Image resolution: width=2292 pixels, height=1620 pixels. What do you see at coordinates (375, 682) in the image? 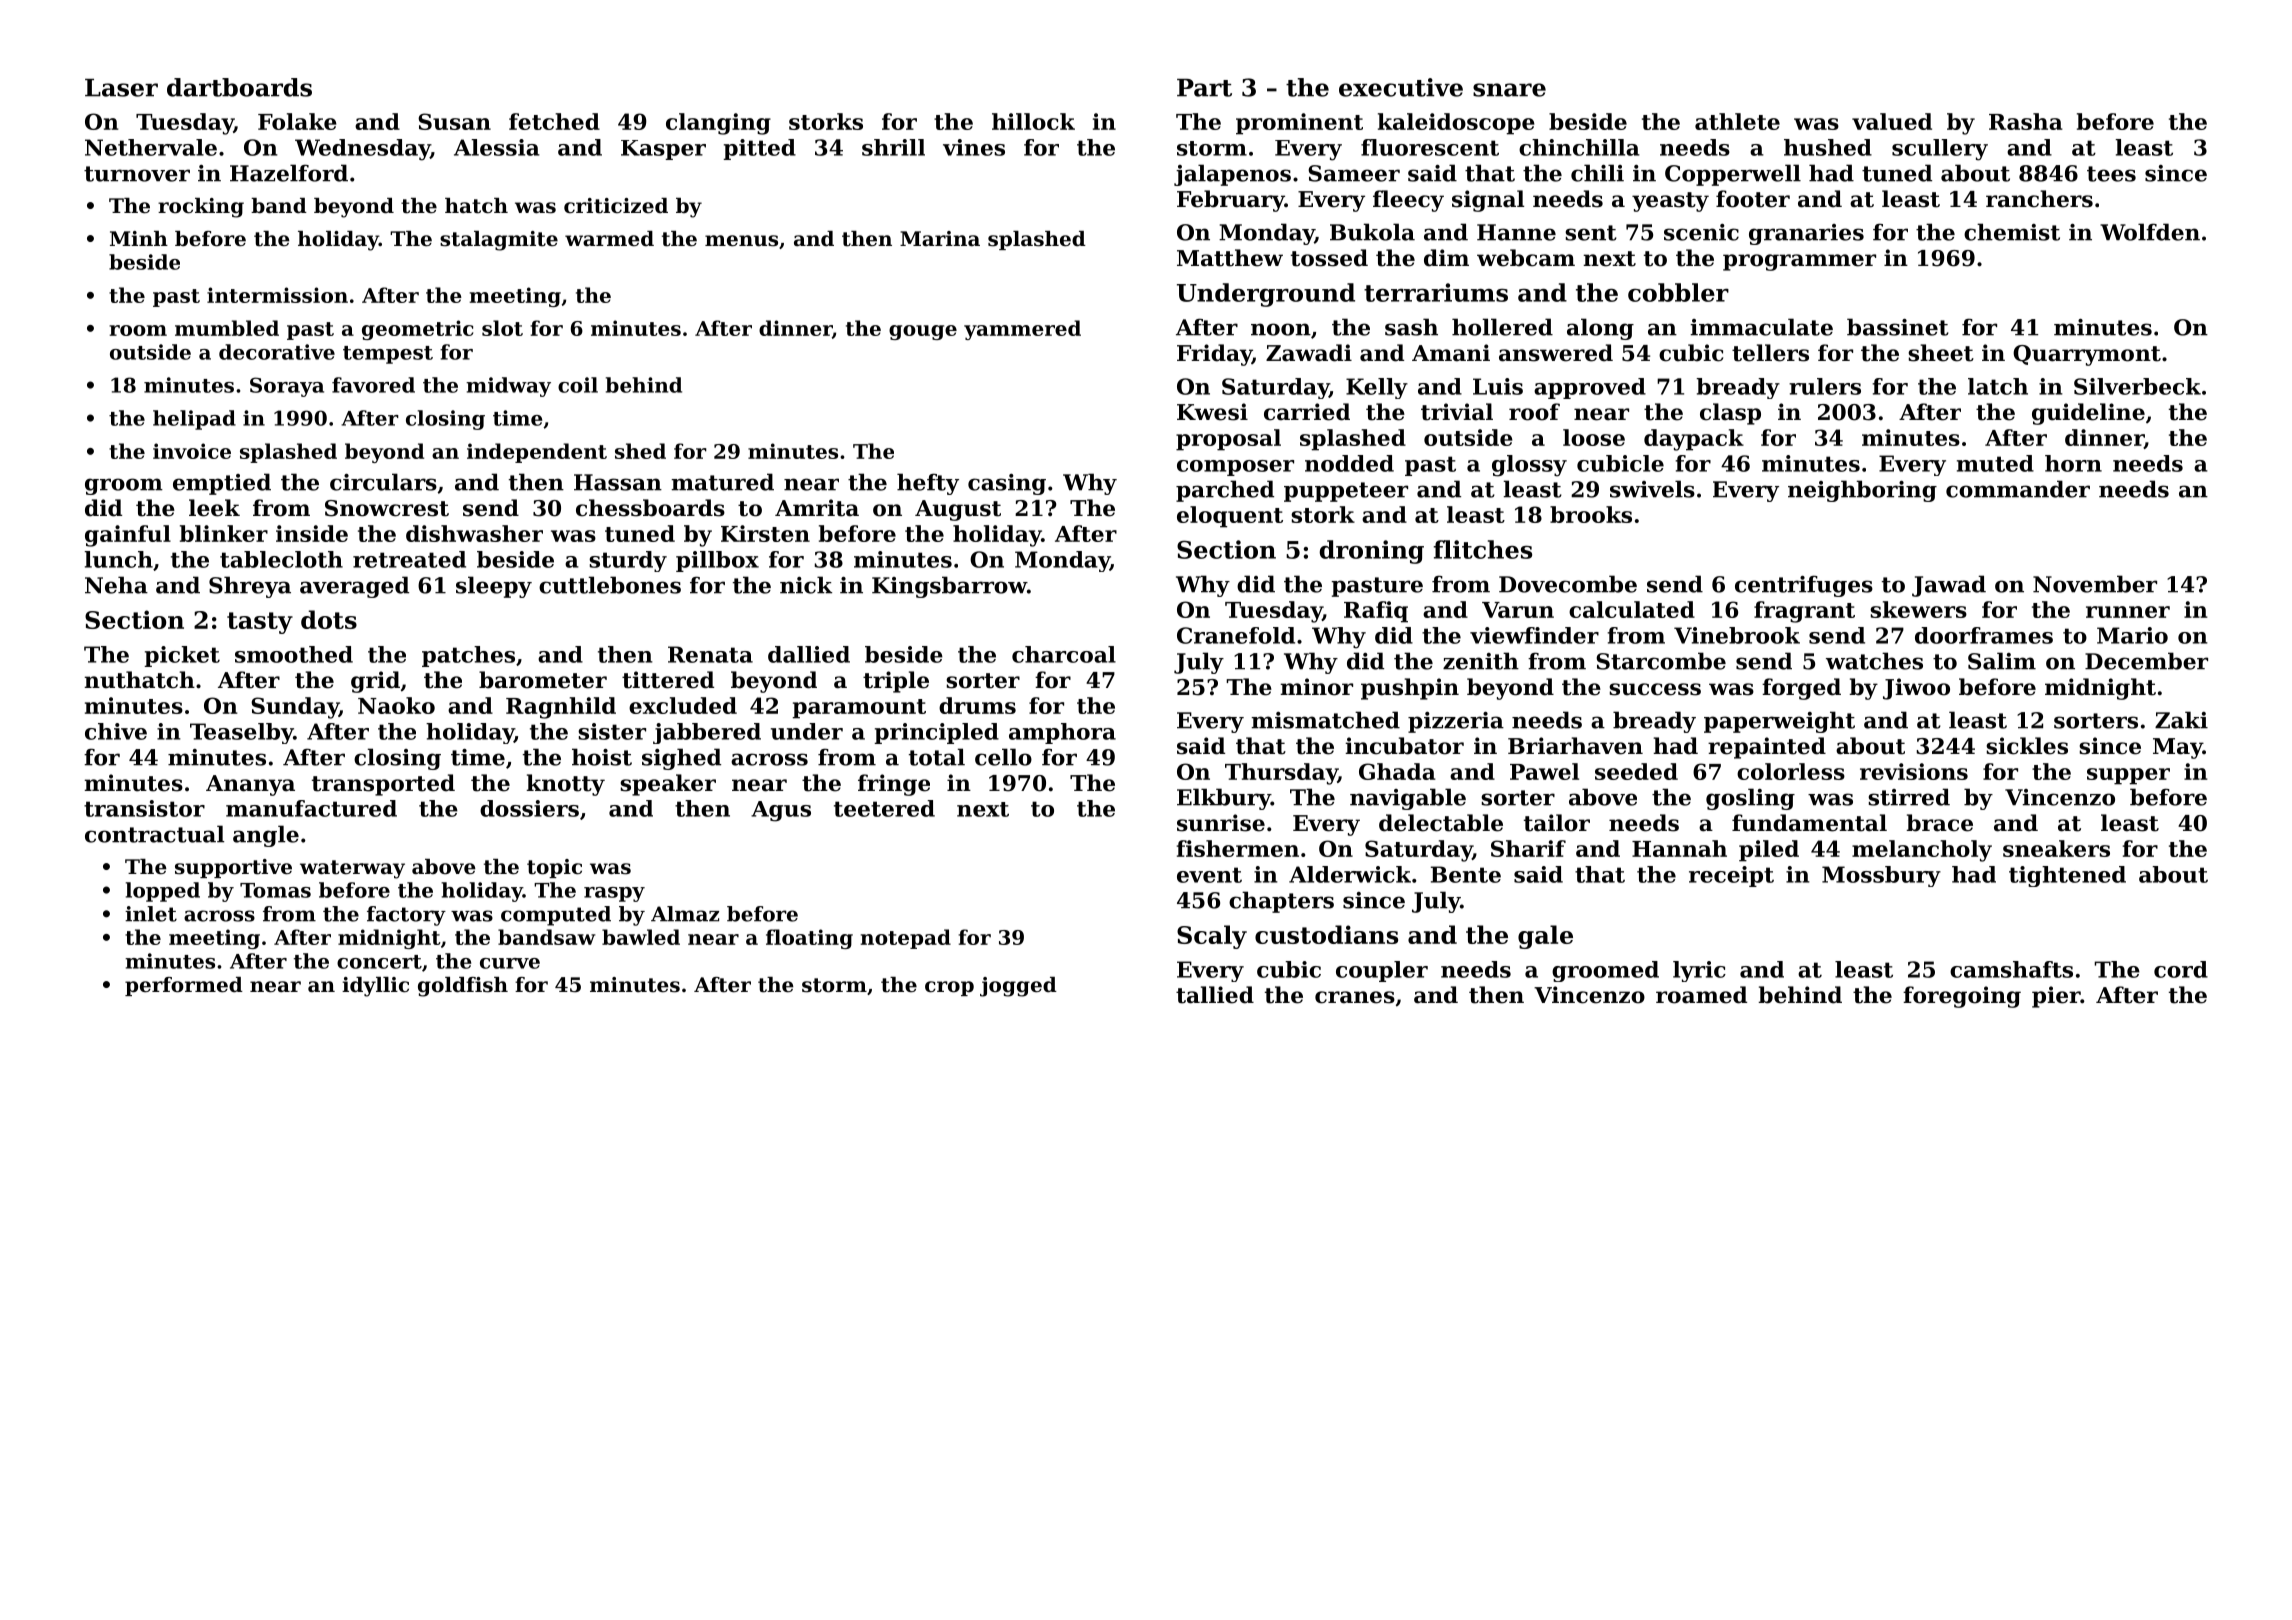
I see `grid` at bounding box center [375, 682].
